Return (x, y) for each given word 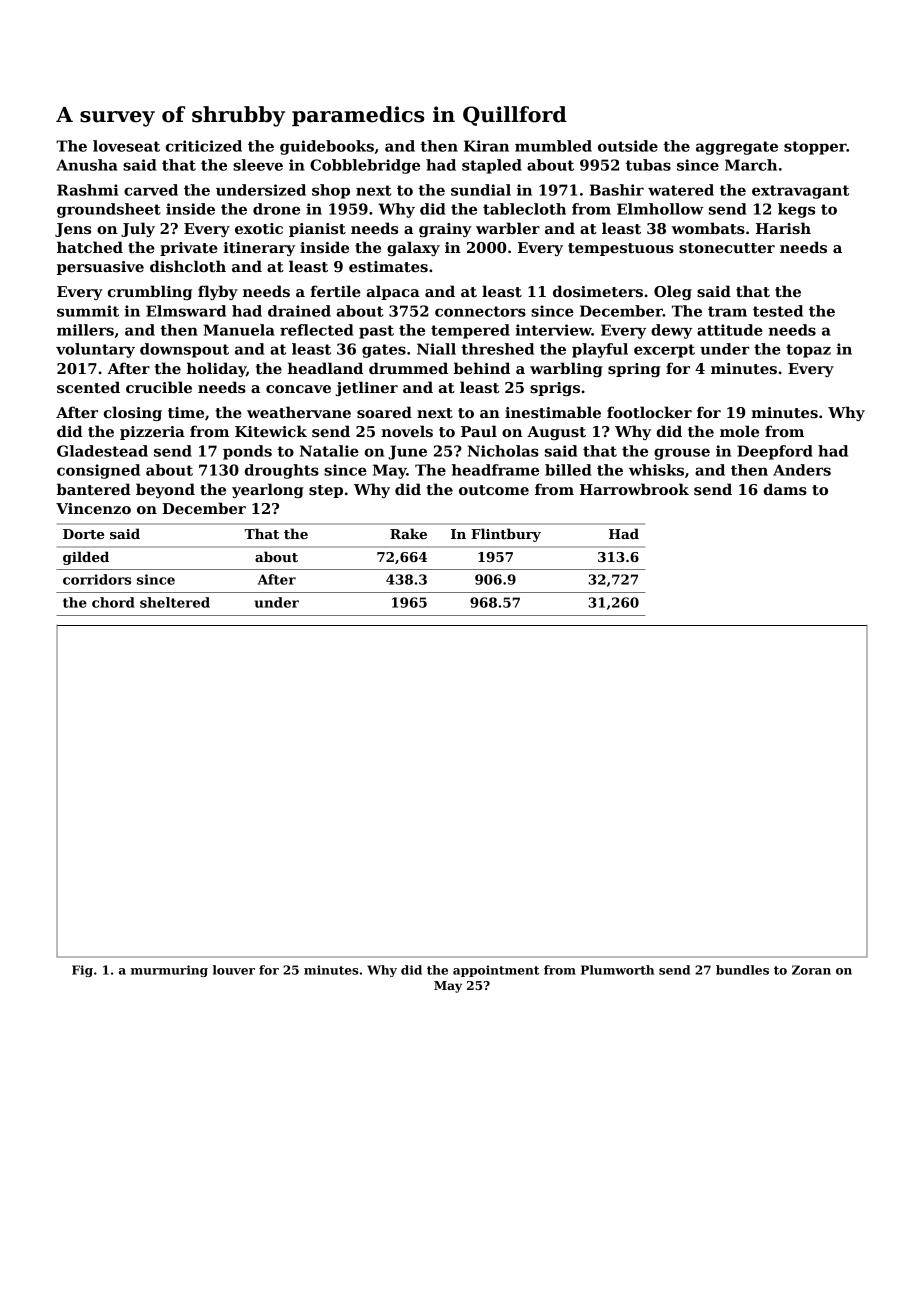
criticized (204, 146)
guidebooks (327, 147)
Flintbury (506, 535)
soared (384, 412)
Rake (408, 533)
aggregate (737, 148)
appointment (496, 971)
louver (234, 970)
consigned (98, 471)
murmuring (169, 971)
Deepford (775, 452)
